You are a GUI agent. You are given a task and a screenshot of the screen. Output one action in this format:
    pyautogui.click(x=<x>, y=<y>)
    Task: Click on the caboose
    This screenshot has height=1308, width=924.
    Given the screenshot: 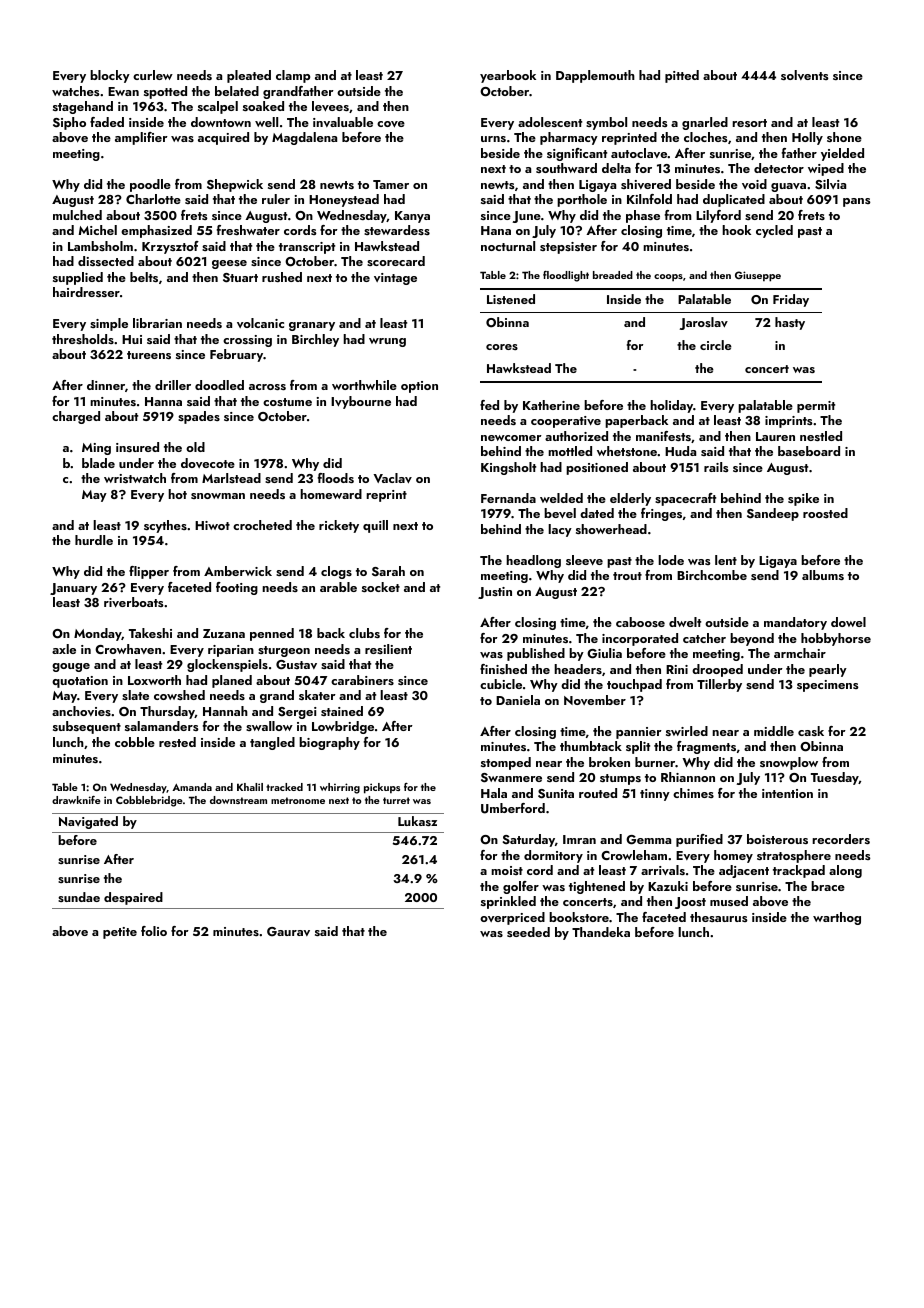 What is the action you would take?
    pyautogui.click(x=640, y=622)
